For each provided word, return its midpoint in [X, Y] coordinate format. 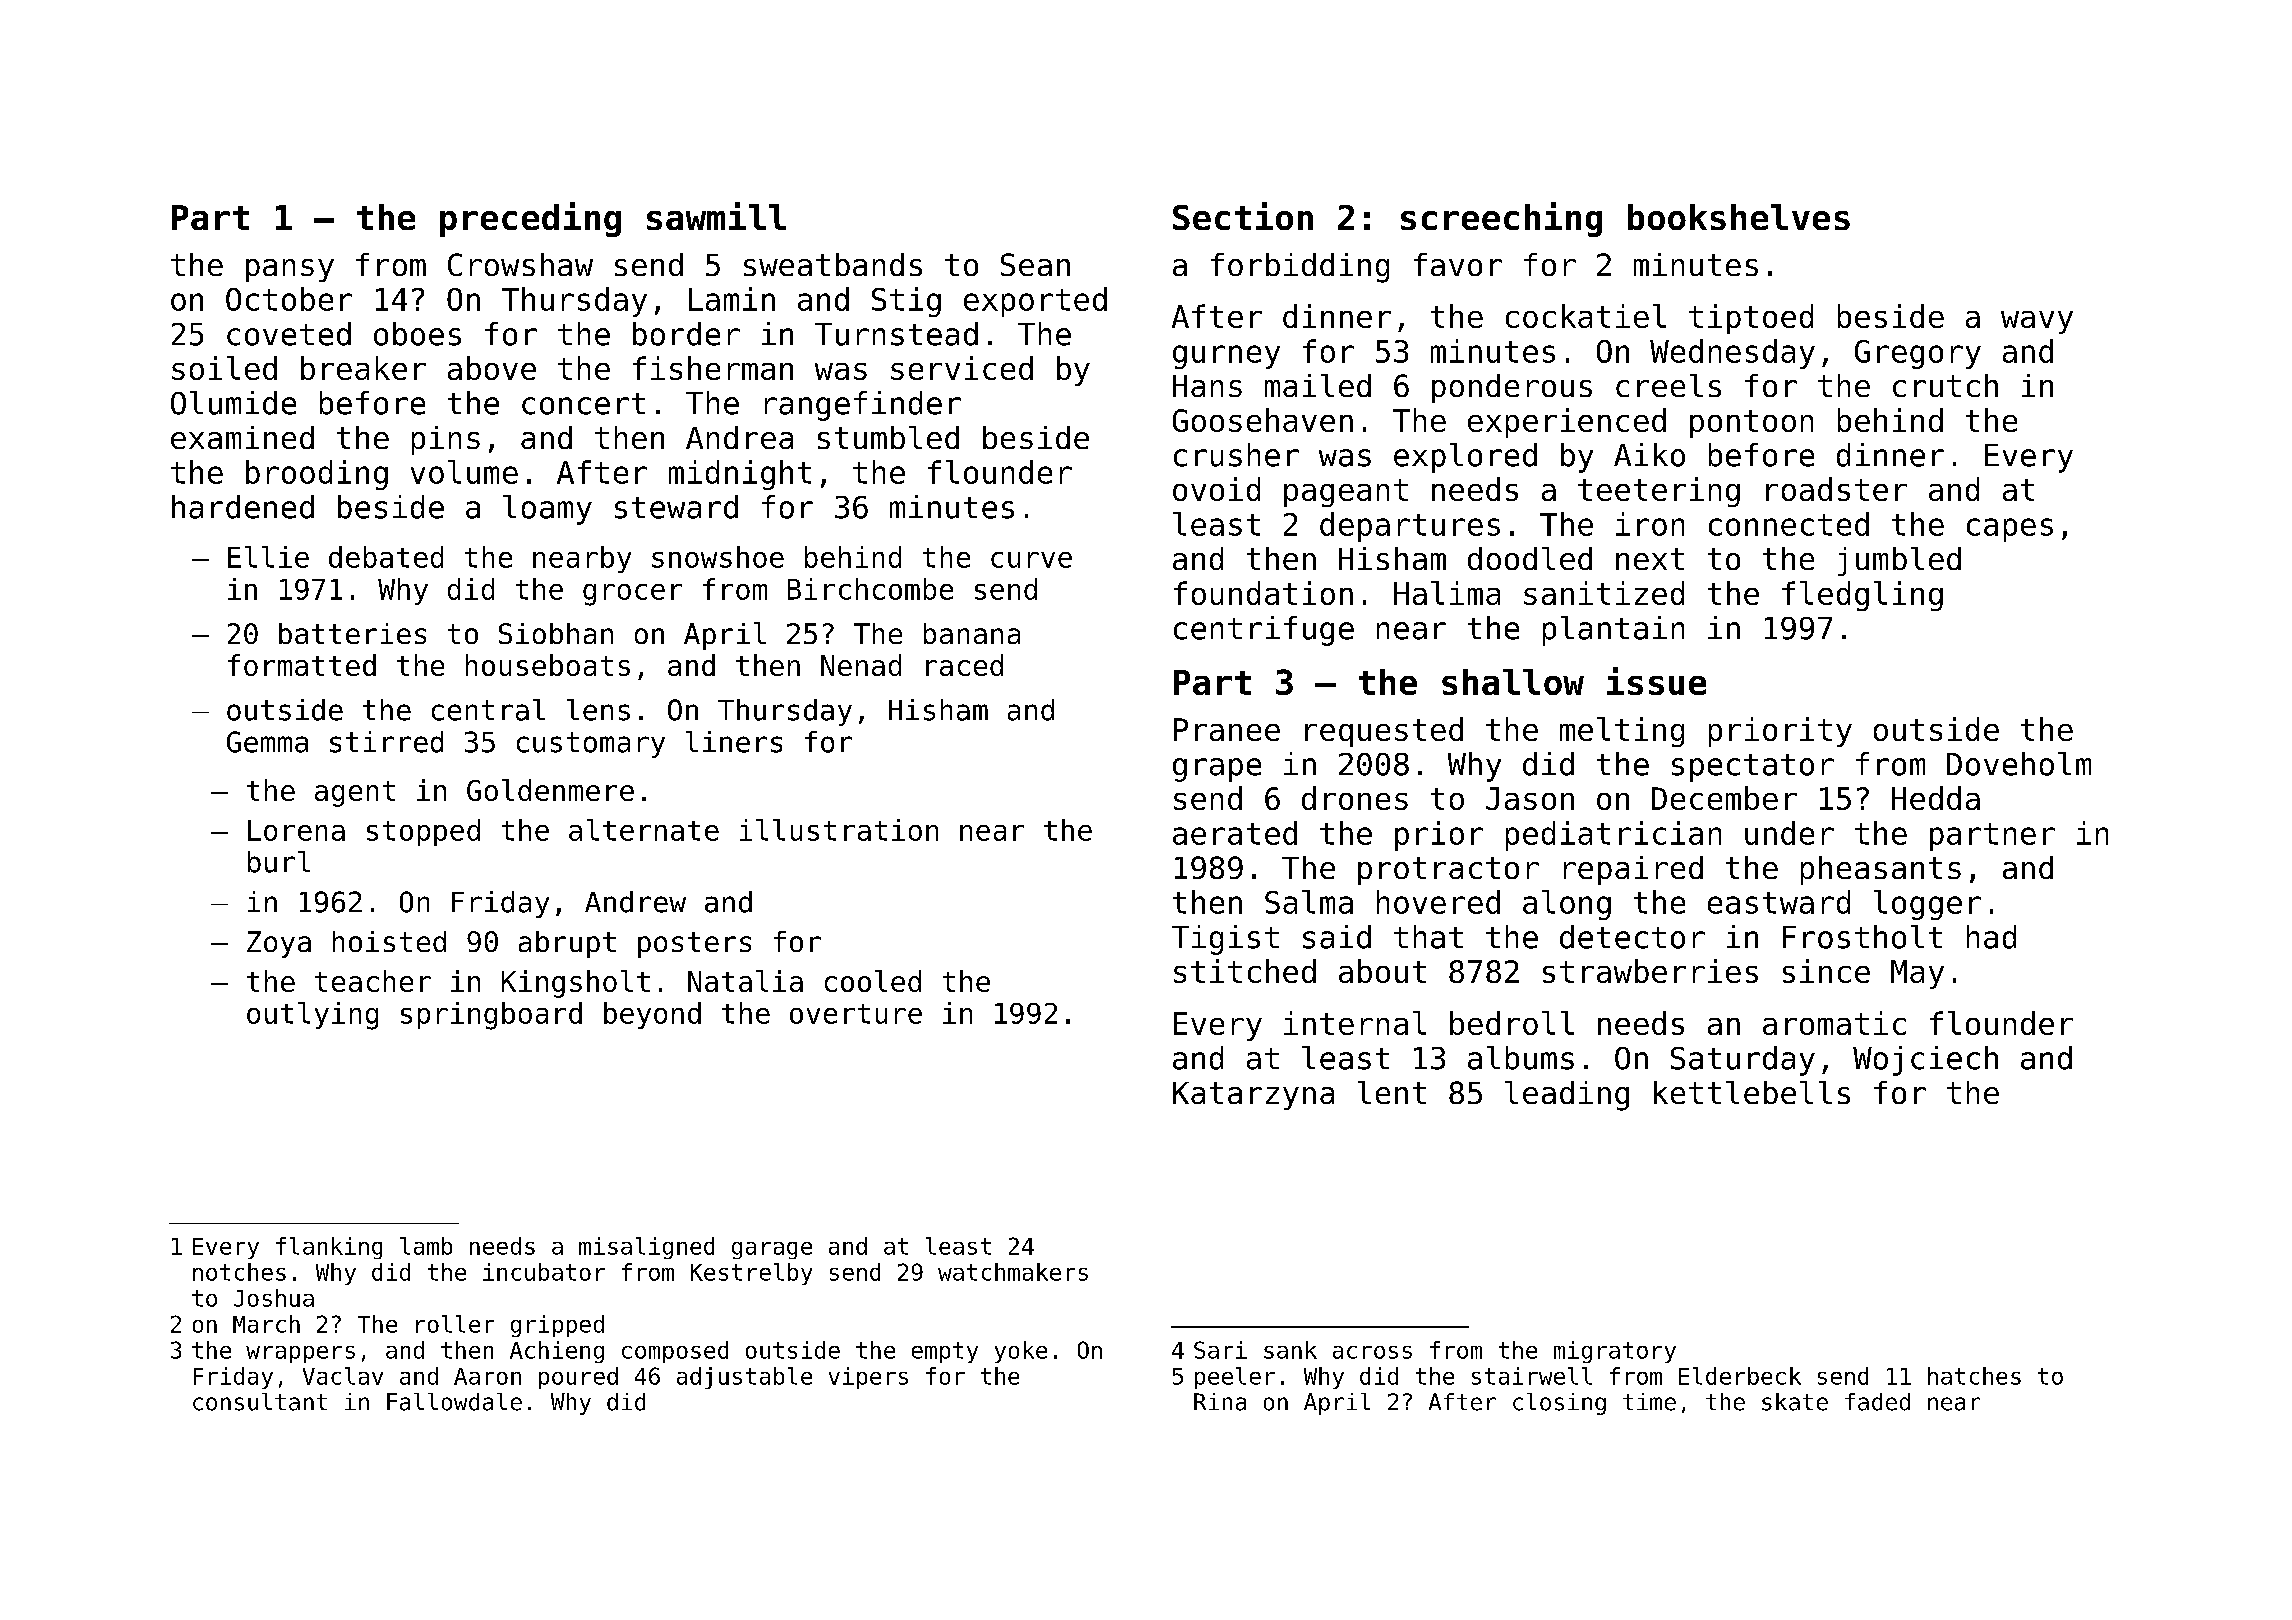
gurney [1226, 357]
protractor [1448, 871]
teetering [1659, 492]
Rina [1220, 1402]
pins [446, 440]
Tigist [1225, 940]
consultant [260, 1402]
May [1917, 974]
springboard [491, 1016]
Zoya [279, 944]
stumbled [888, 437]
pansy [290, 270]
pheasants [1881, 870]
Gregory [1918, 354]
